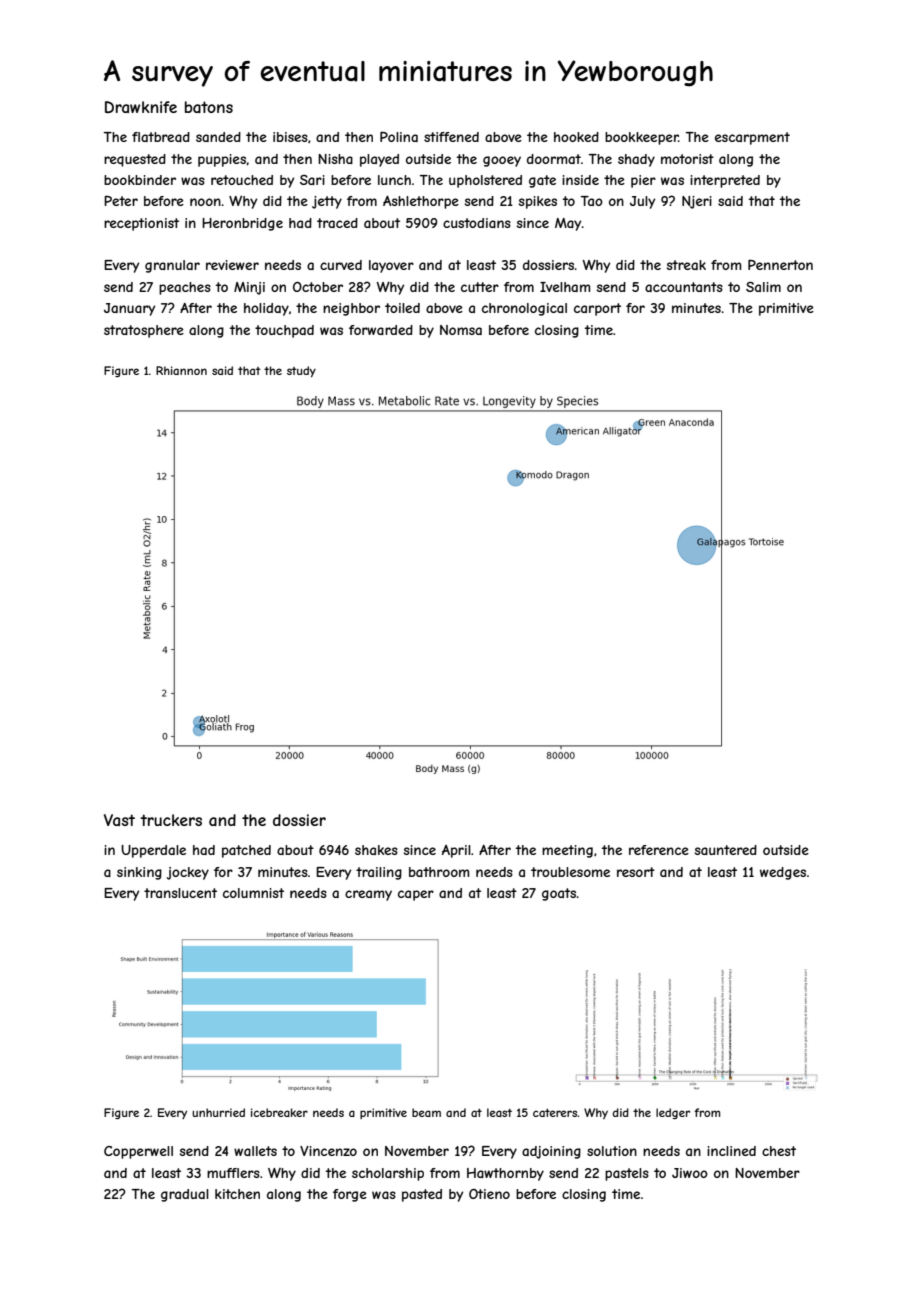 The height and width of the document is (1308, 924). I want to click on Jiwoo, so click(690, 1173).
